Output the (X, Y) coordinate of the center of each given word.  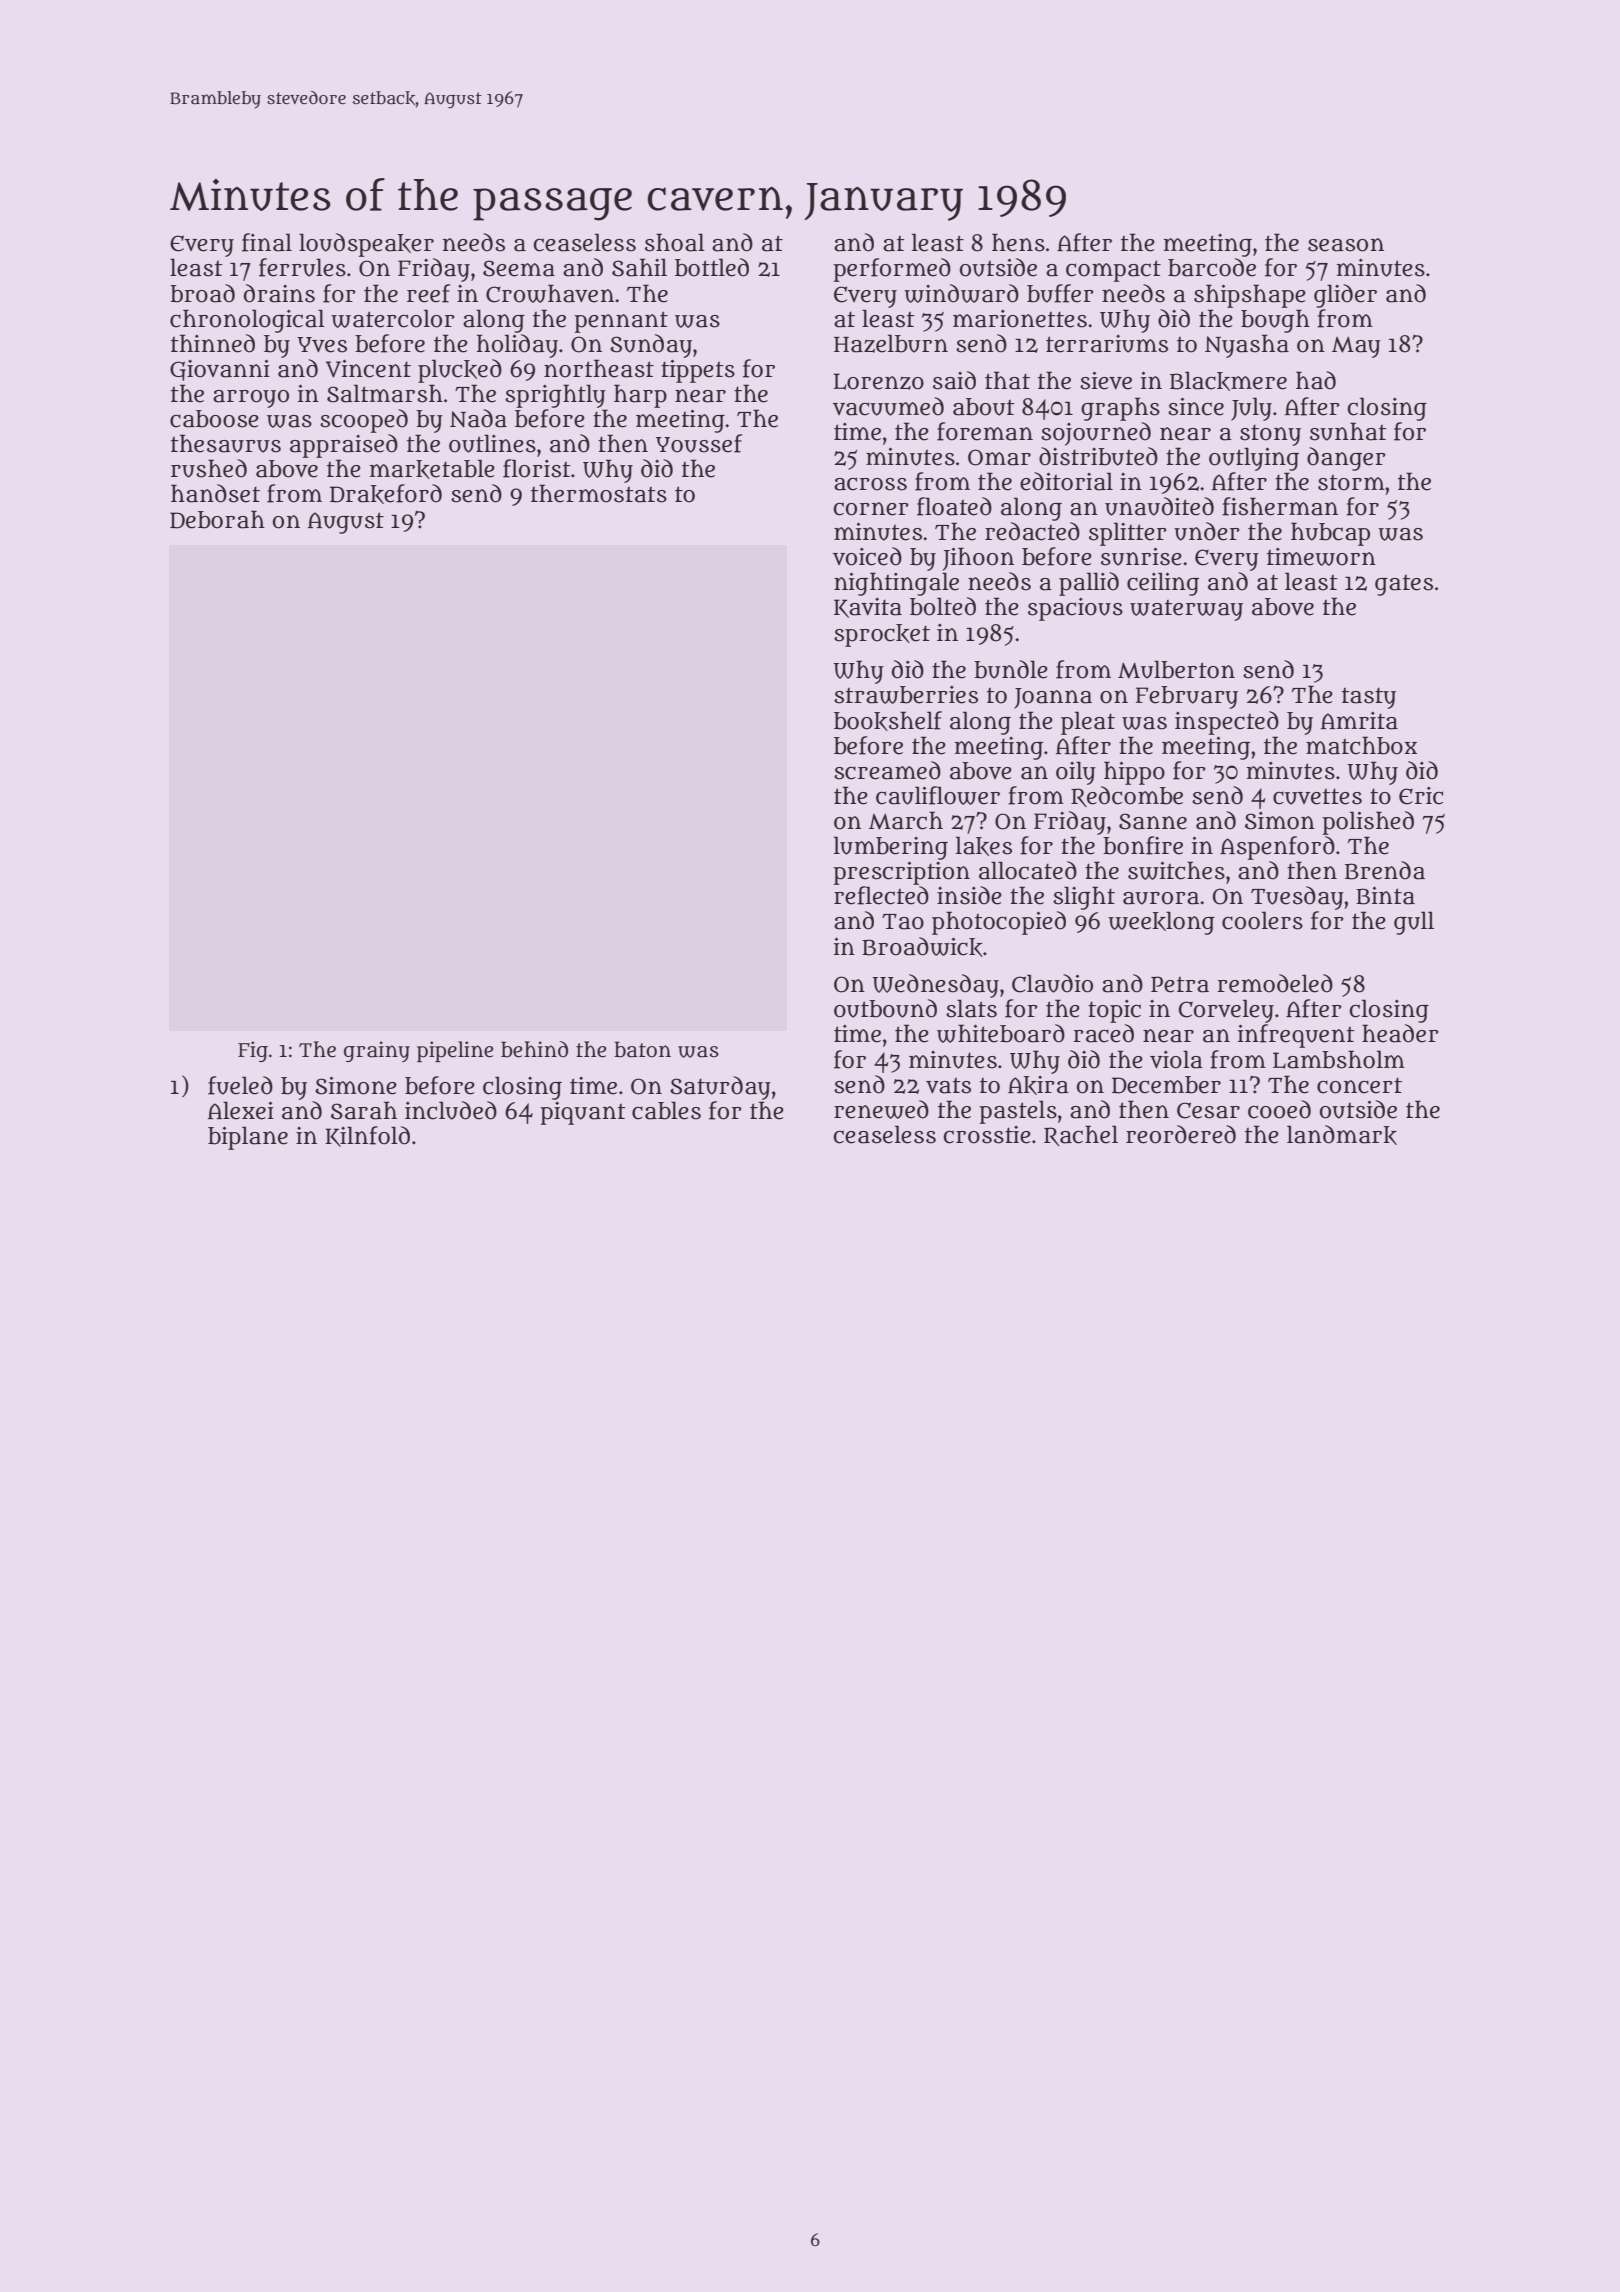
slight (1084, 898)
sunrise (1141, 556)
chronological (247, 321)
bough (1275, 321)
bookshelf (888, 721)
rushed (209, 468)
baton (642, 1049)
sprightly (555, 396)
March (906, 820)
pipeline (455, 1051)
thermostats (599, 493)
